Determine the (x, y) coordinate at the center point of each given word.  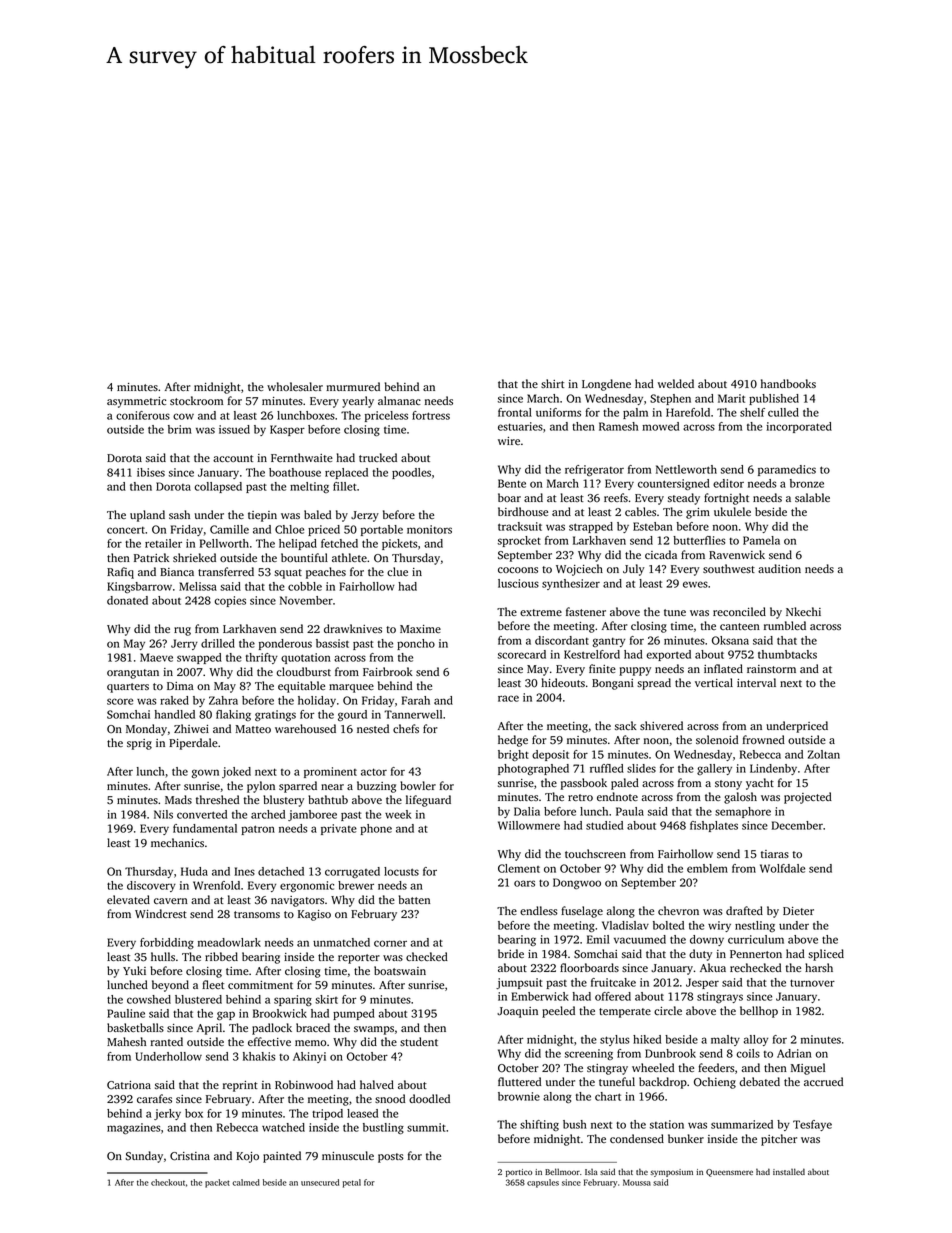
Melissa (198, 586)
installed (789, 1171)
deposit (550, 755)
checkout (168, 1182)
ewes (695, 584)
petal (352, 1183)
